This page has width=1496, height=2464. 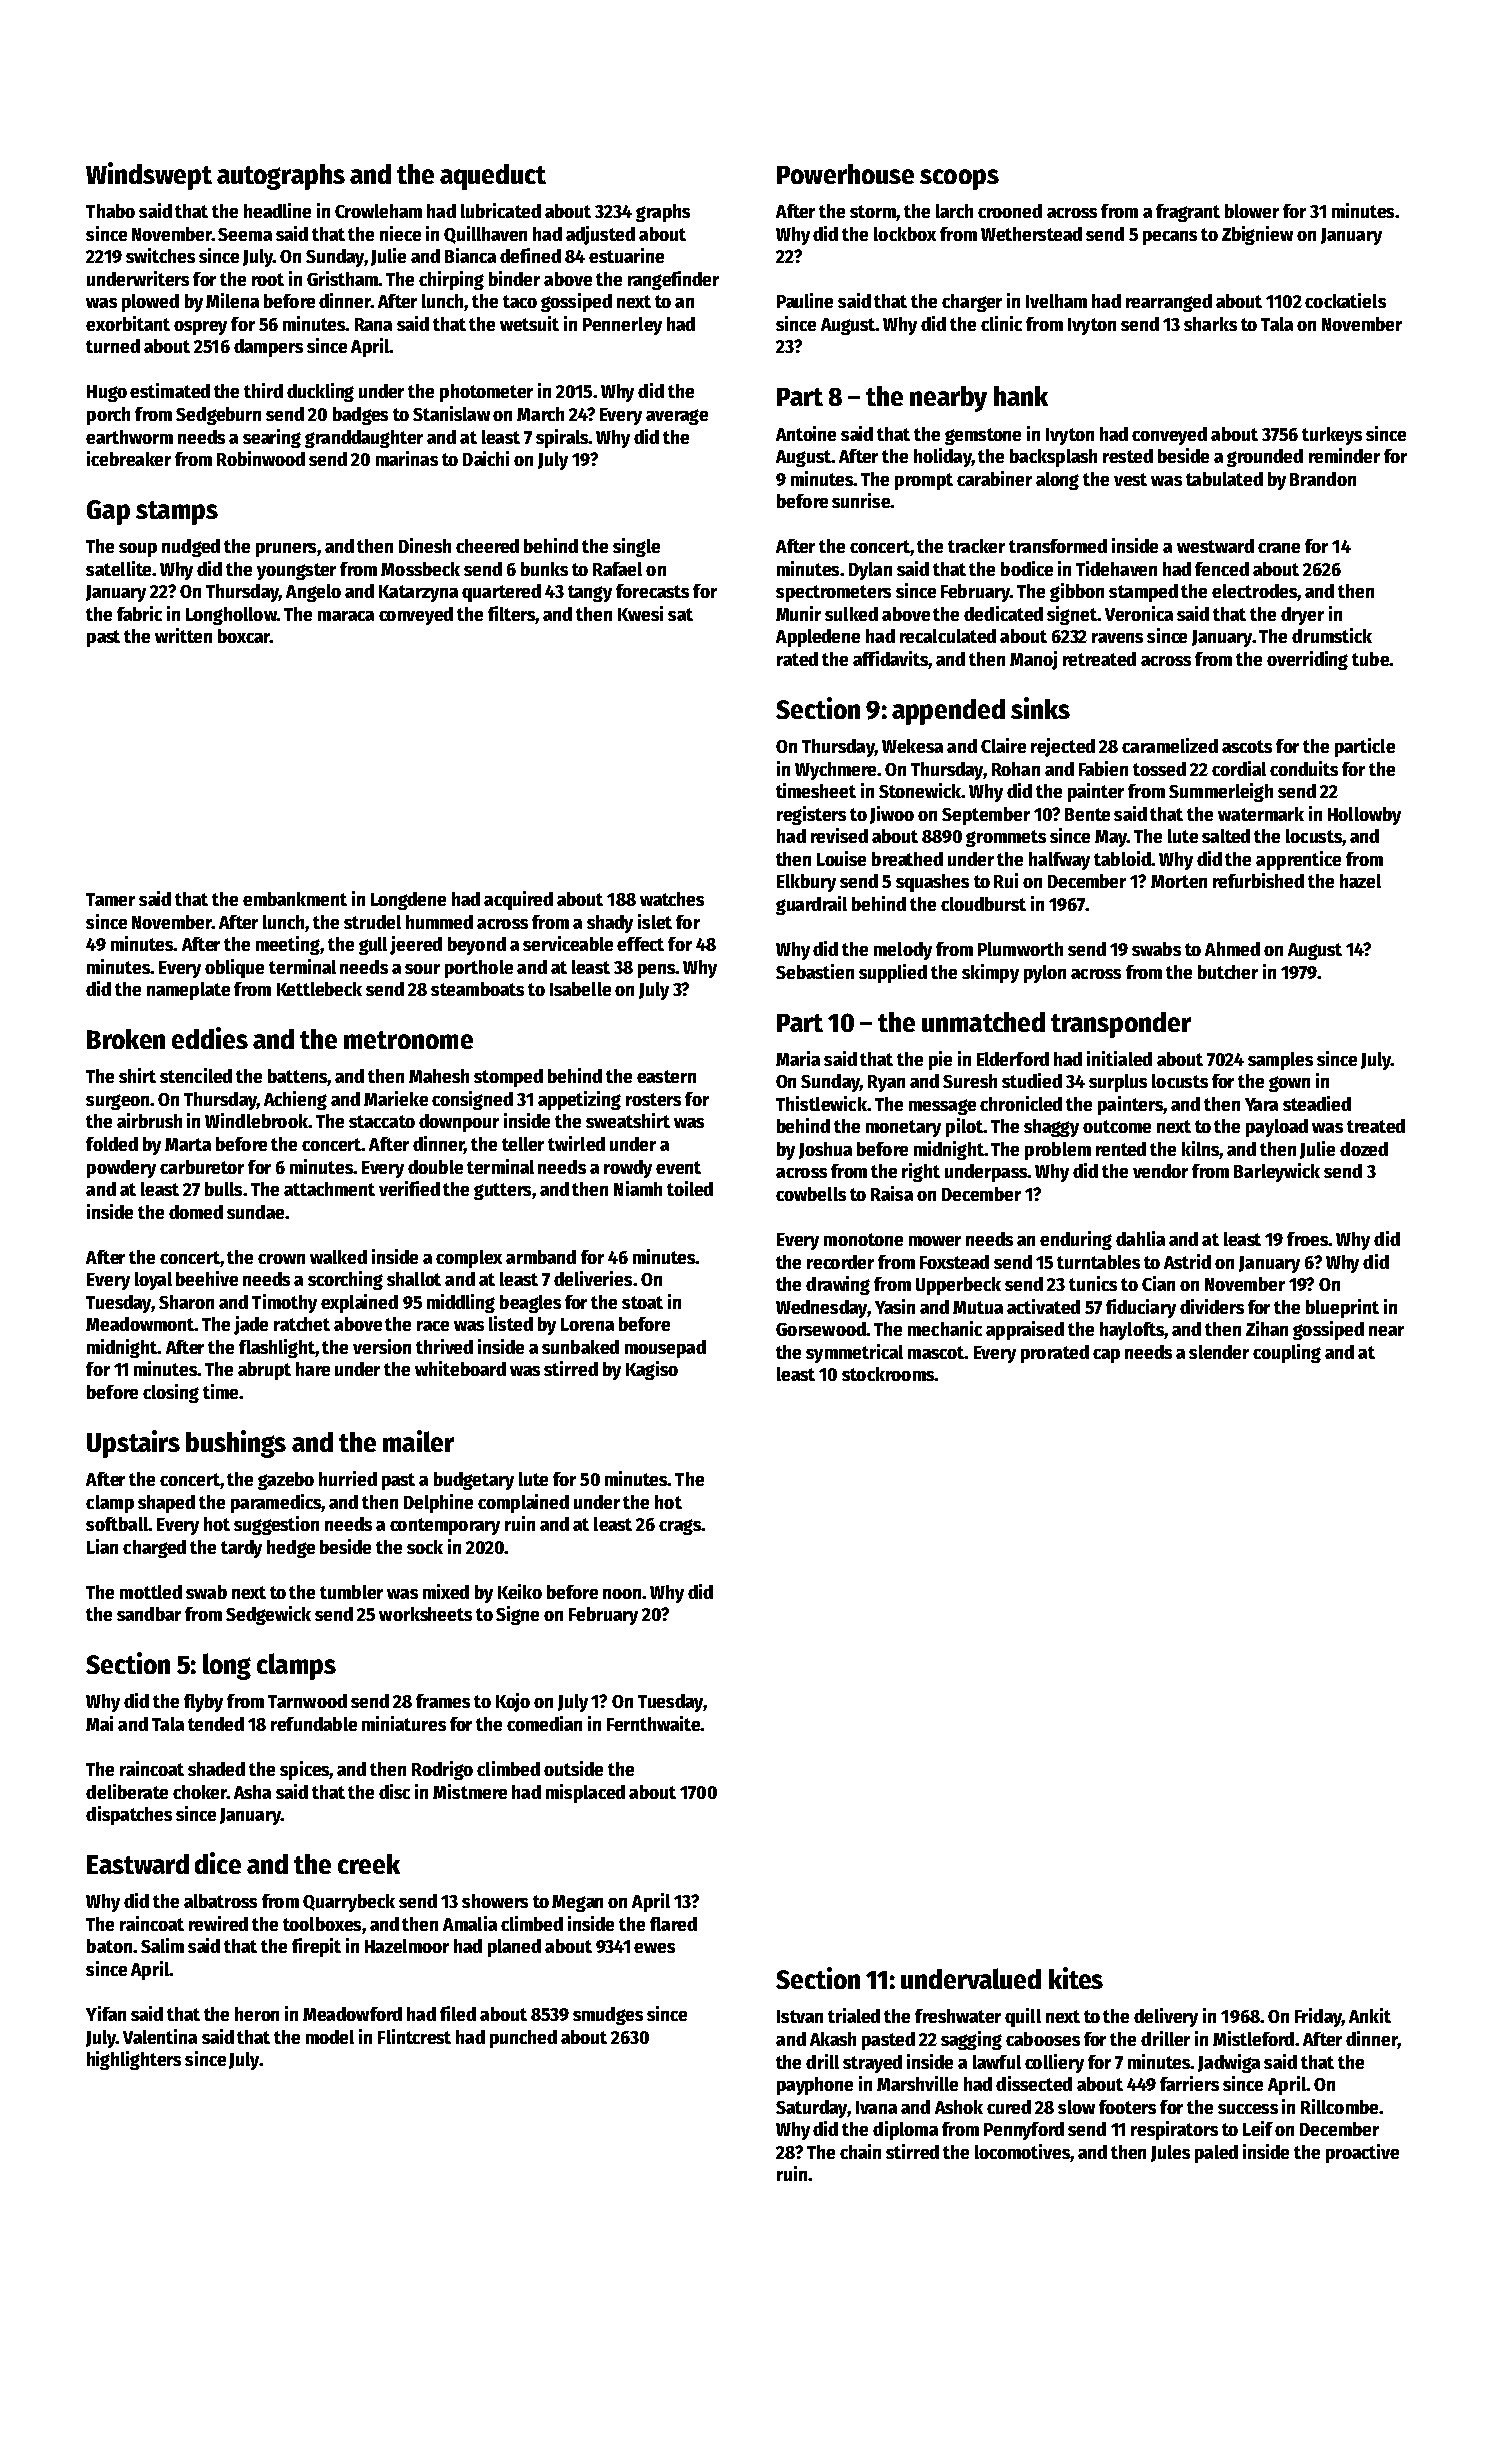 What do you see at coordinates (1022, 2151) in the page?
I see `locomotives` at bounding box center [1022, 2151].
